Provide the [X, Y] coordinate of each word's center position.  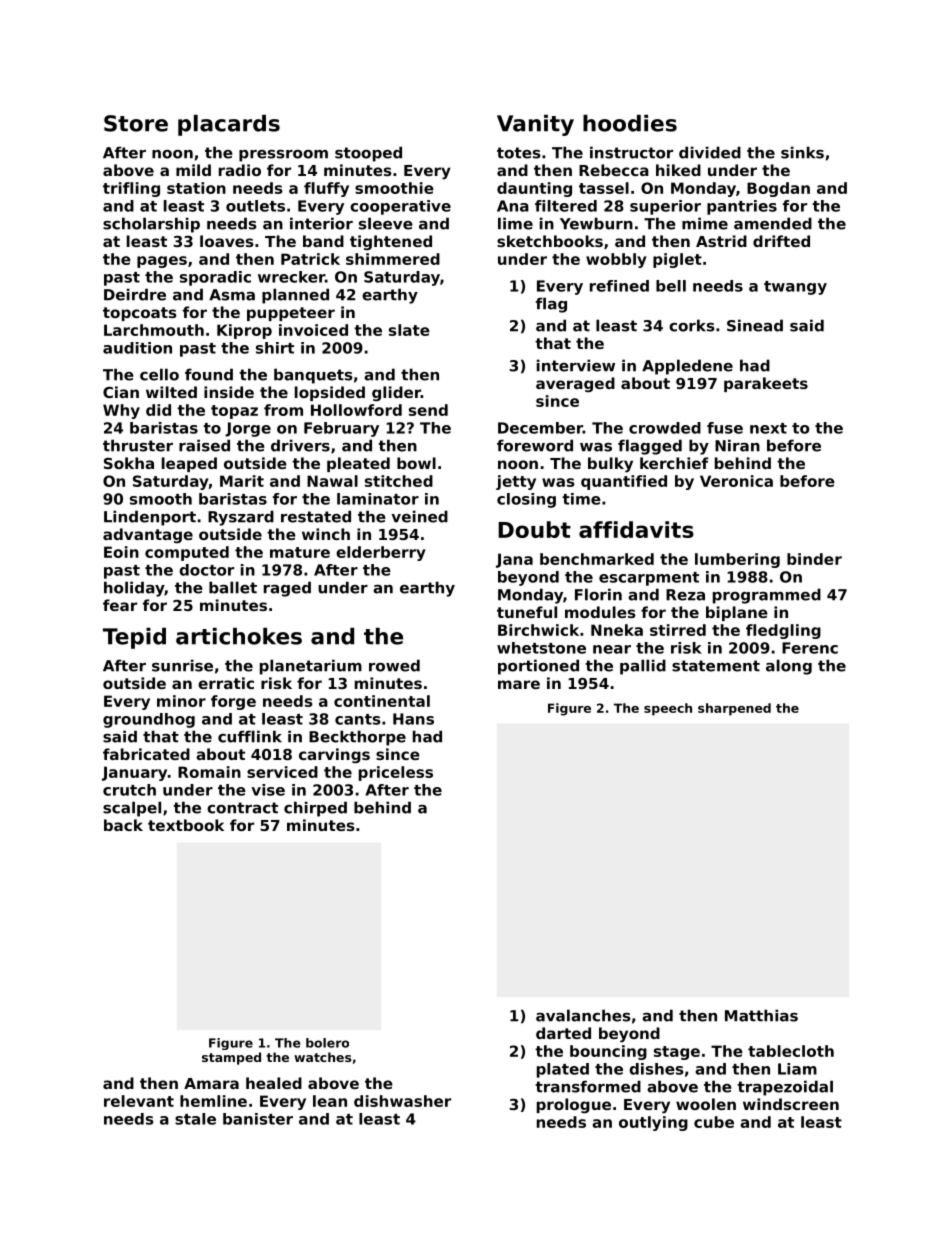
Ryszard [241, 518]
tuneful [527, 612]
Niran [737, 445]
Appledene [687, 367]
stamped [231, 1058]
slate [409, 330]
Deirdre [135, 294]
